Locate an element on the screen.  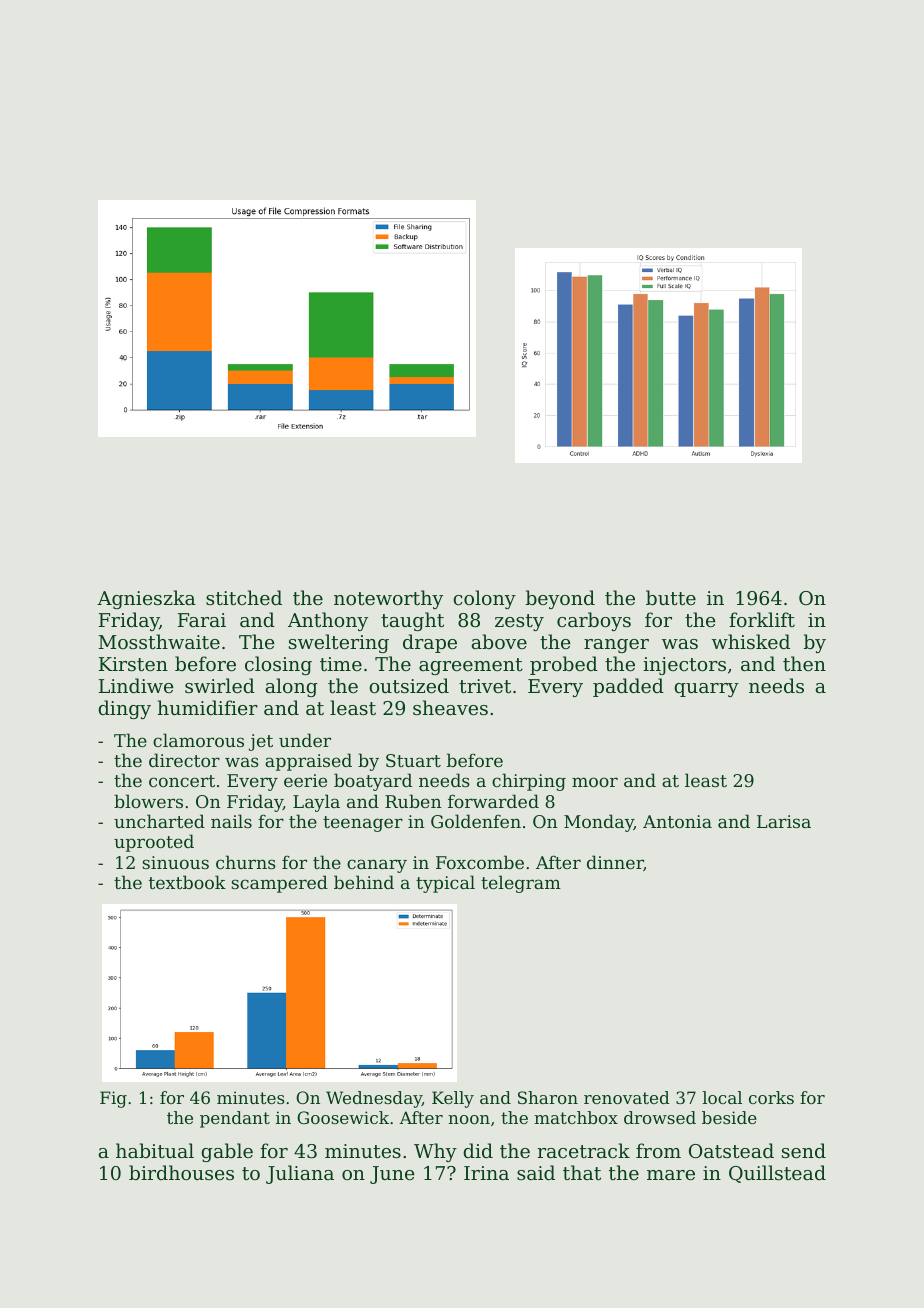
textbook is located at coordinates (187, 882).
